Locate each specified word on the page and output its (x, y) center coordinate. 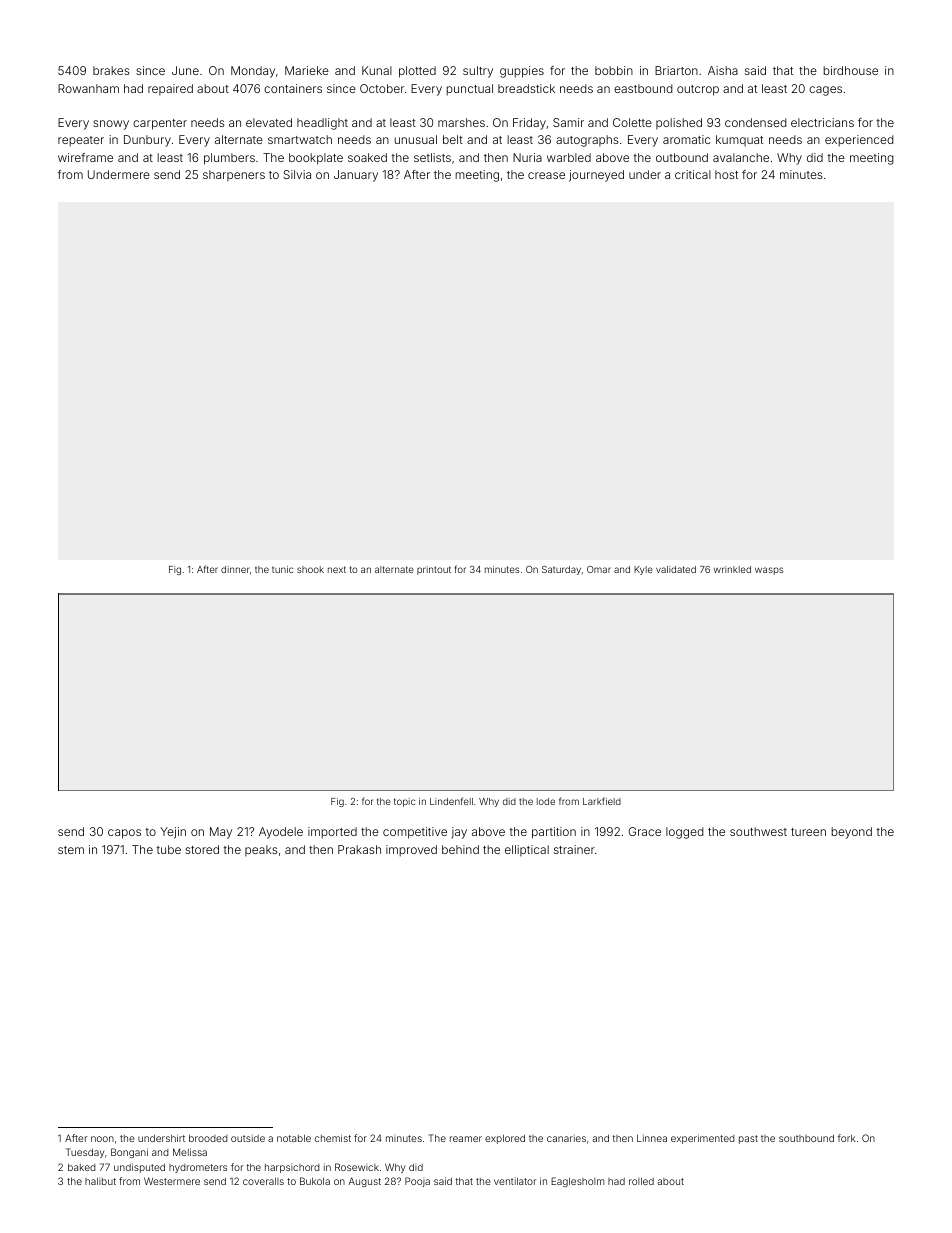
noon (102, 1139)
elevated (269, 122)
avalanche (741, 157)
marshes (461, 122)
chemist (333, 1138)
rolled (641, 1181)
